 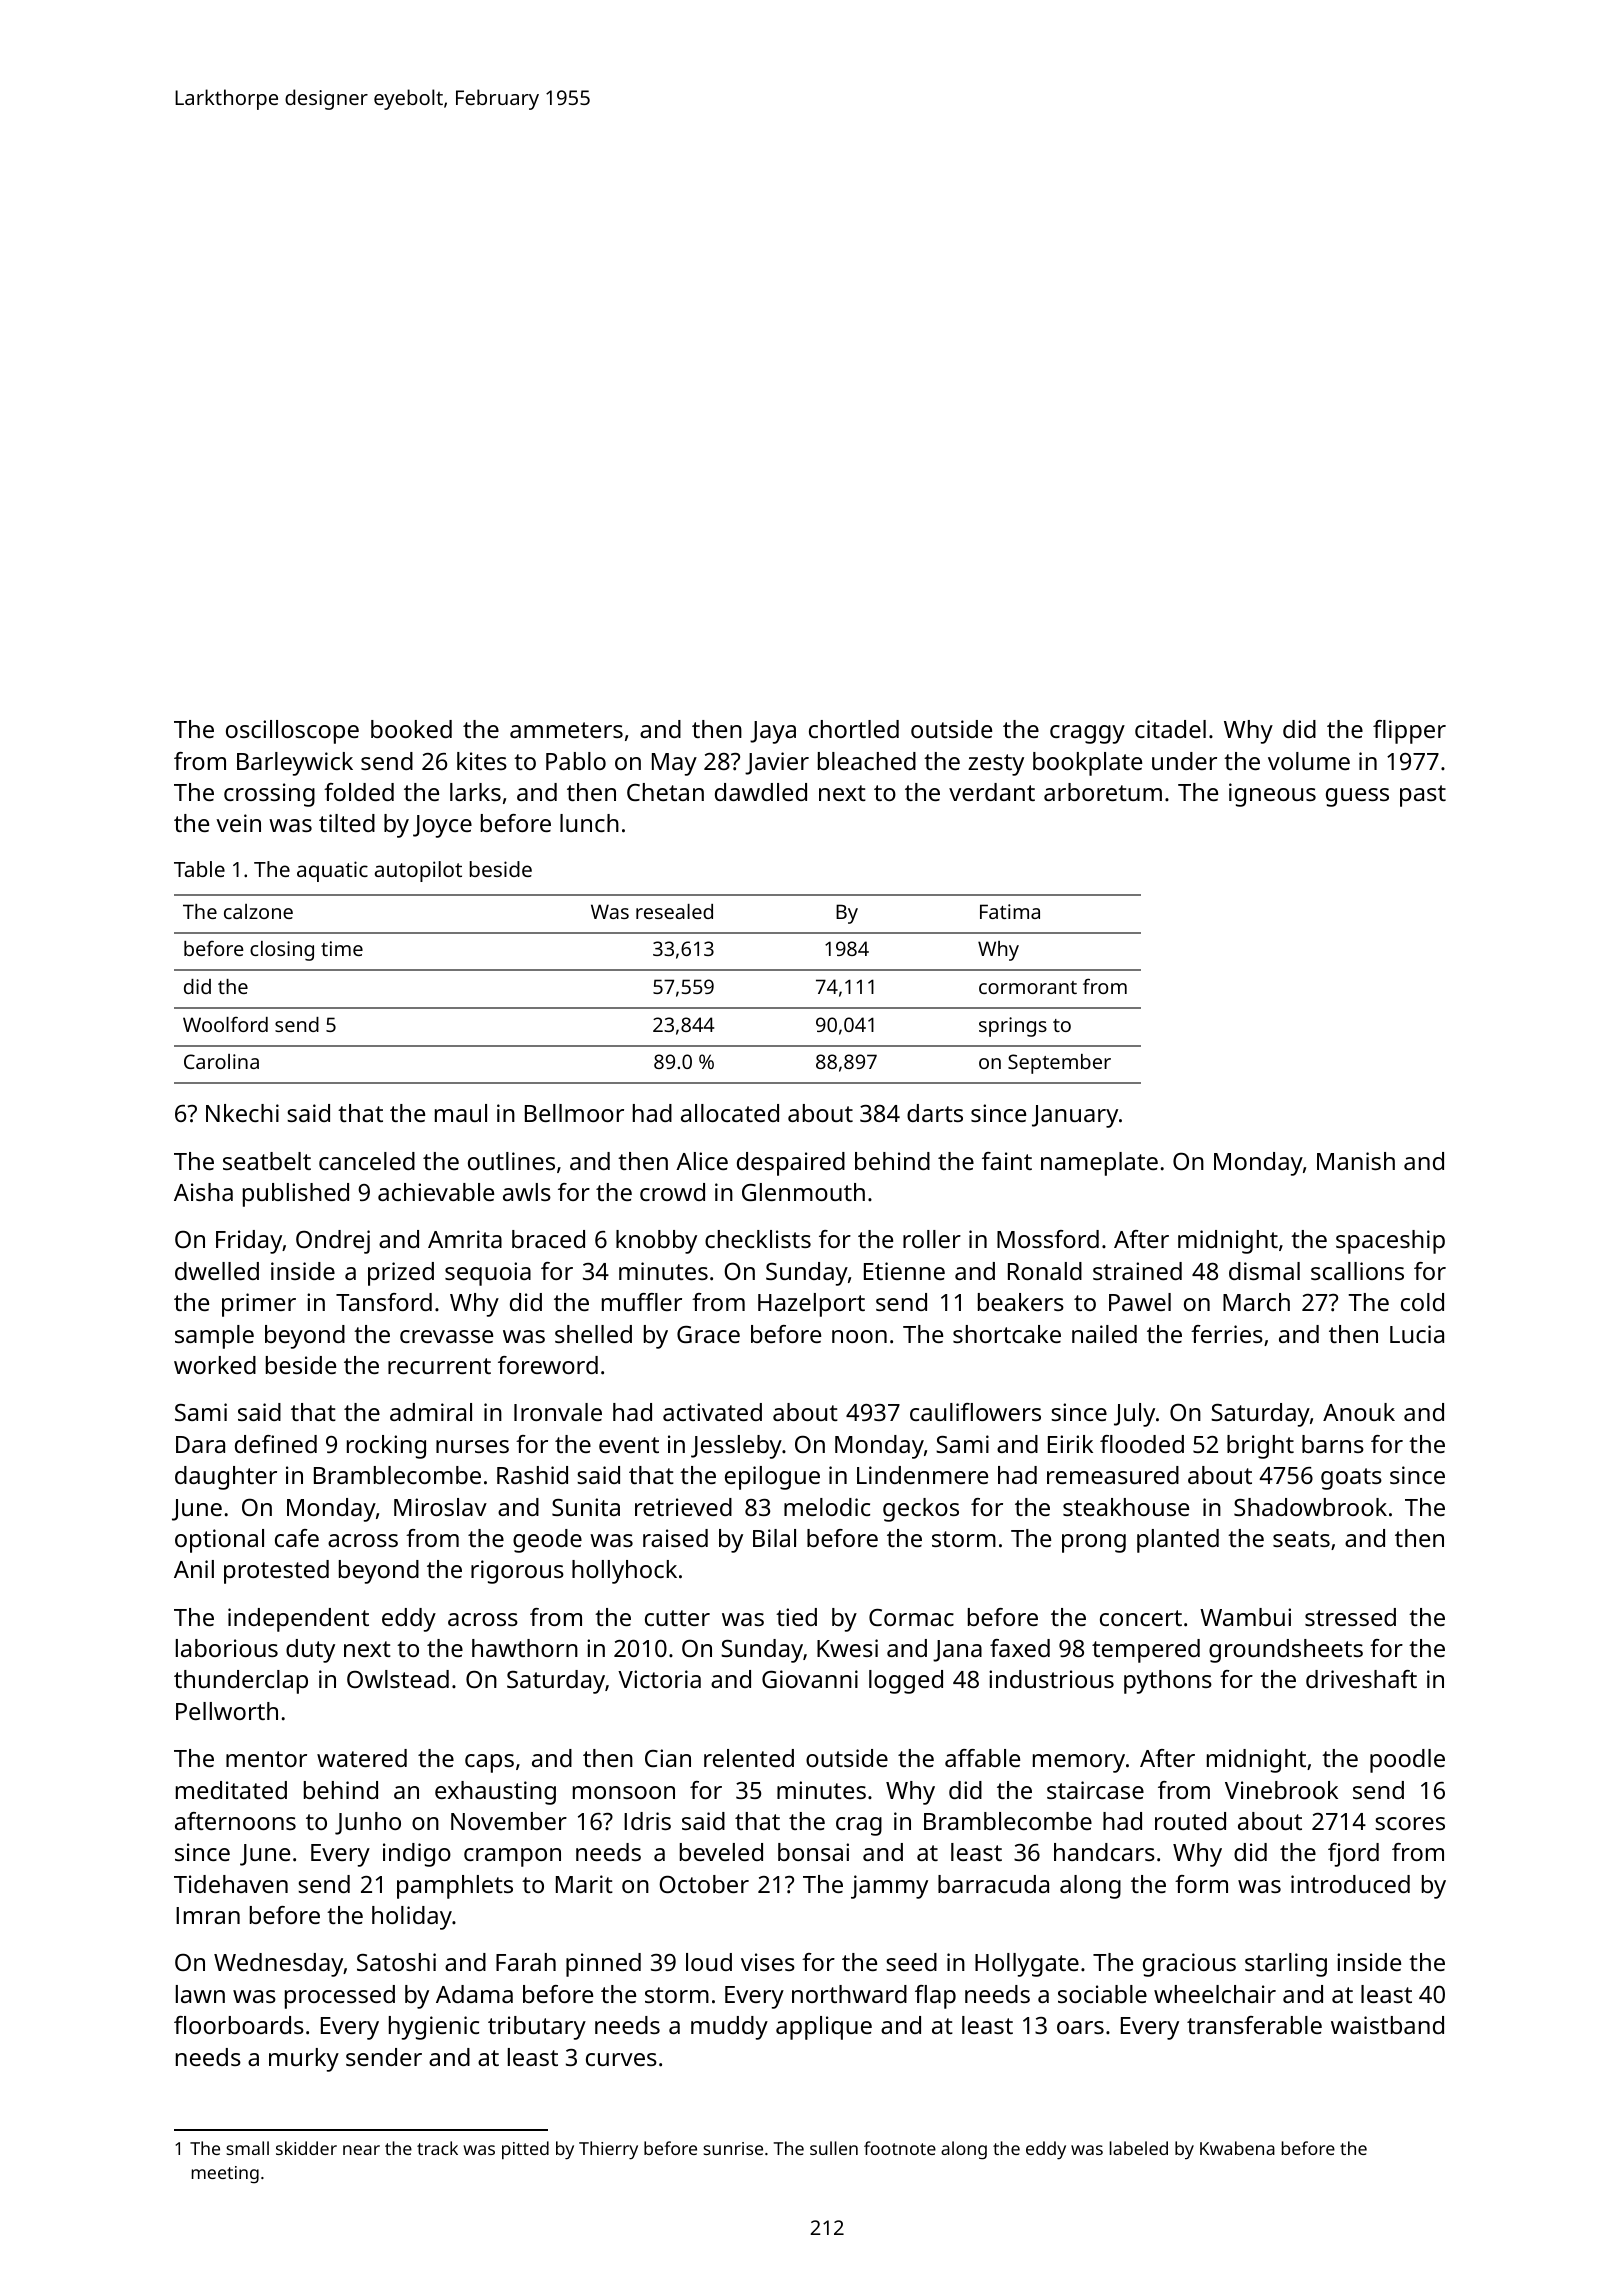 What do you see at coordinates (1170, 729) in the screenshot?
I see `citadel` at bounding box center [1170, 729].
